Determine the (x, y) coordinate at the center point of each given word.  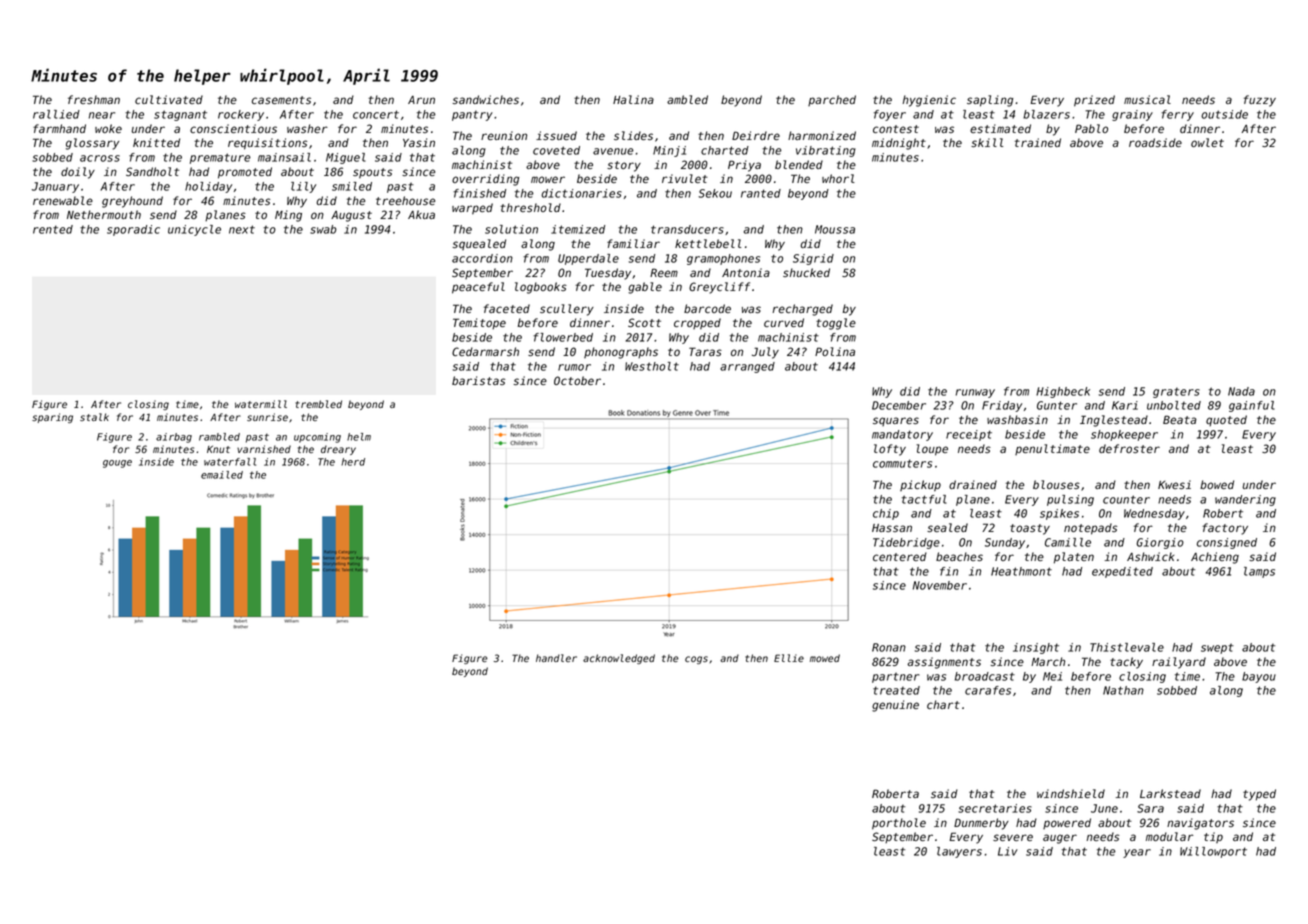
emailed (222, 475)
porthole (899, 824)
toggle (836, 324)
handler (556, 658)
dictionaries (581, 193)
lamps (1259, 572)
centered (900, 556)
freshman (94, 99)
